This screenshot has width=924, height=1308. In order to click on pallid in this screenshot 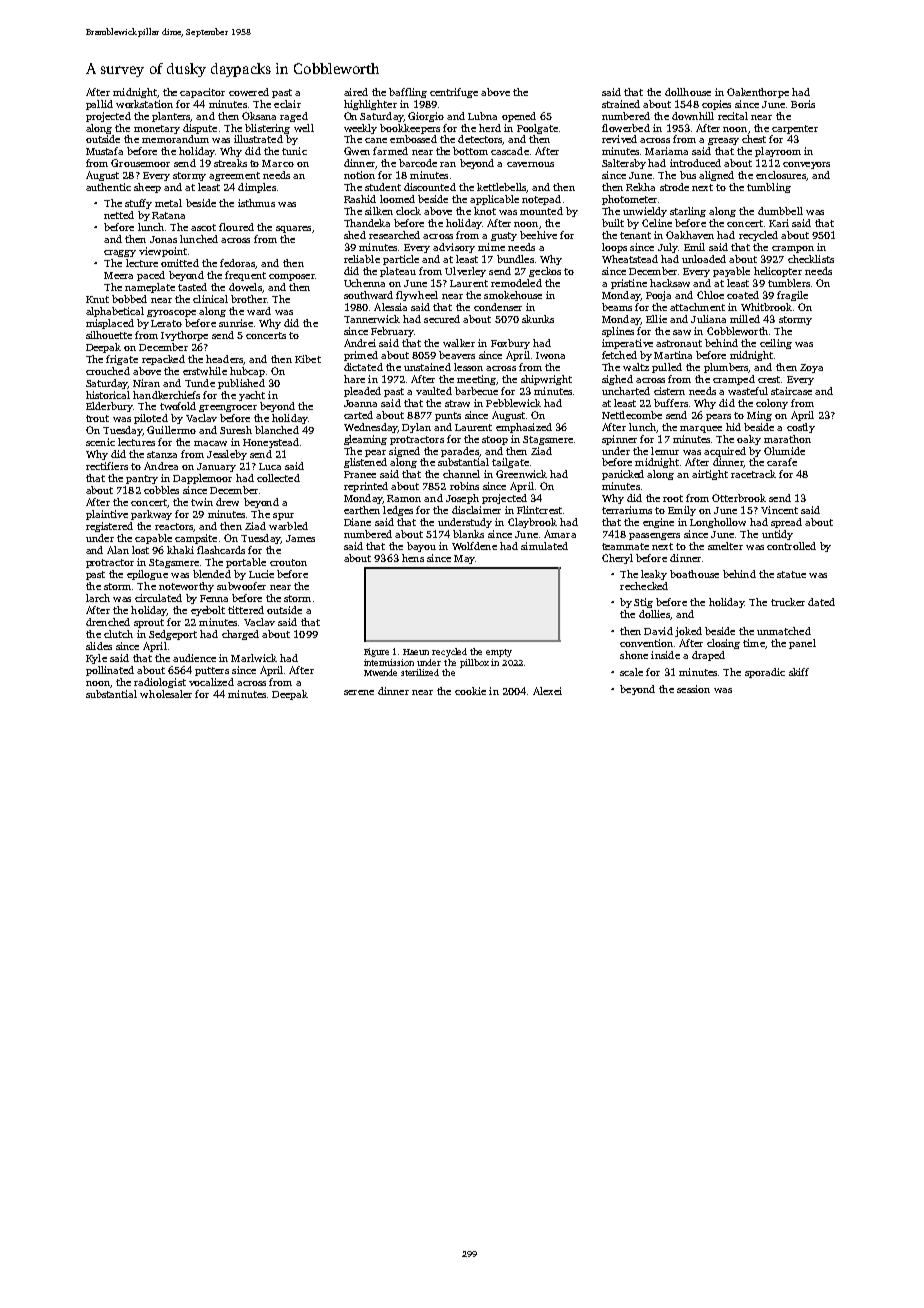, I will do `click(99, 105)`.
